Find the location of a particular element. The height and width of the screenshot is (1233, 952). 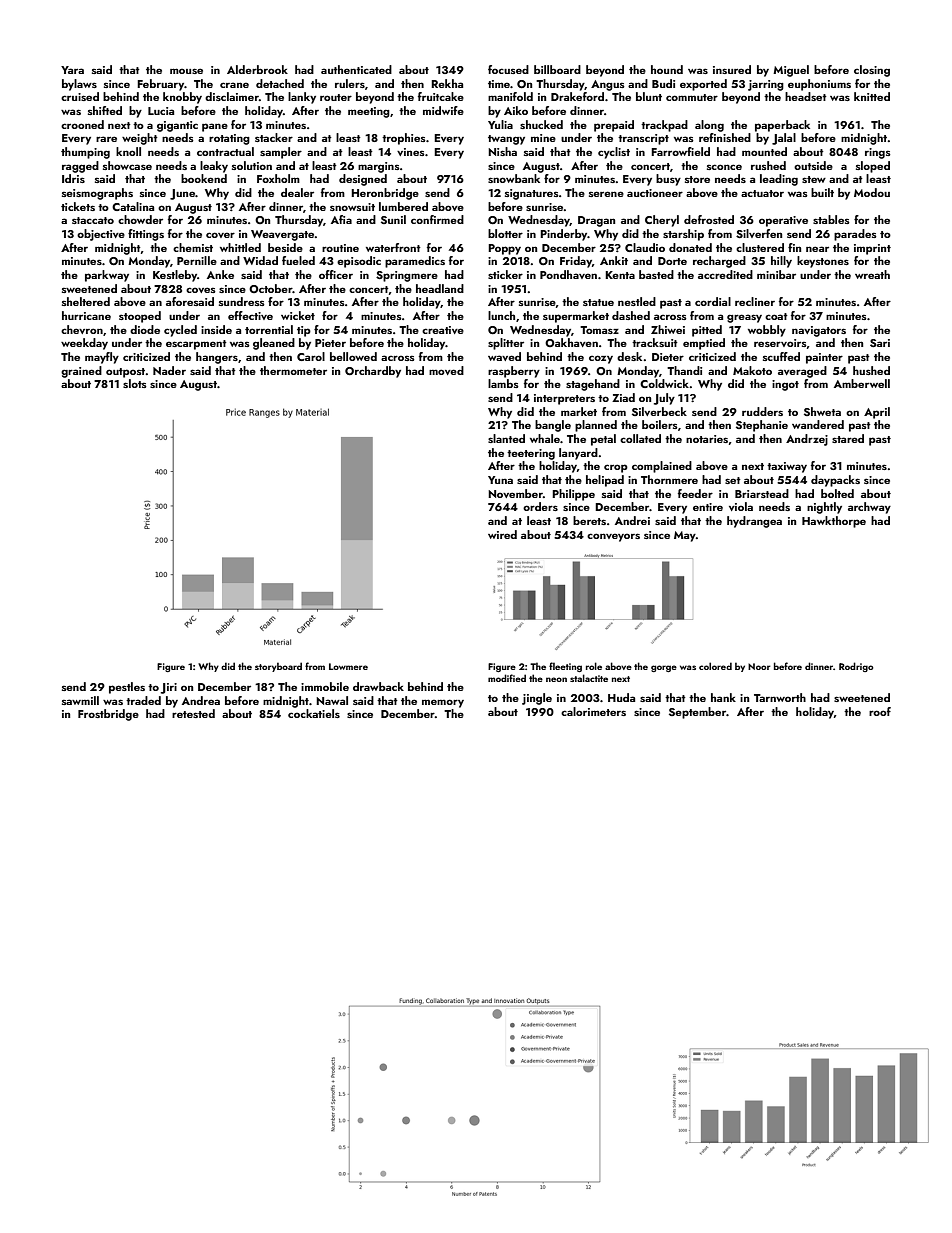

tickets is located at coordinates (78, 206).
